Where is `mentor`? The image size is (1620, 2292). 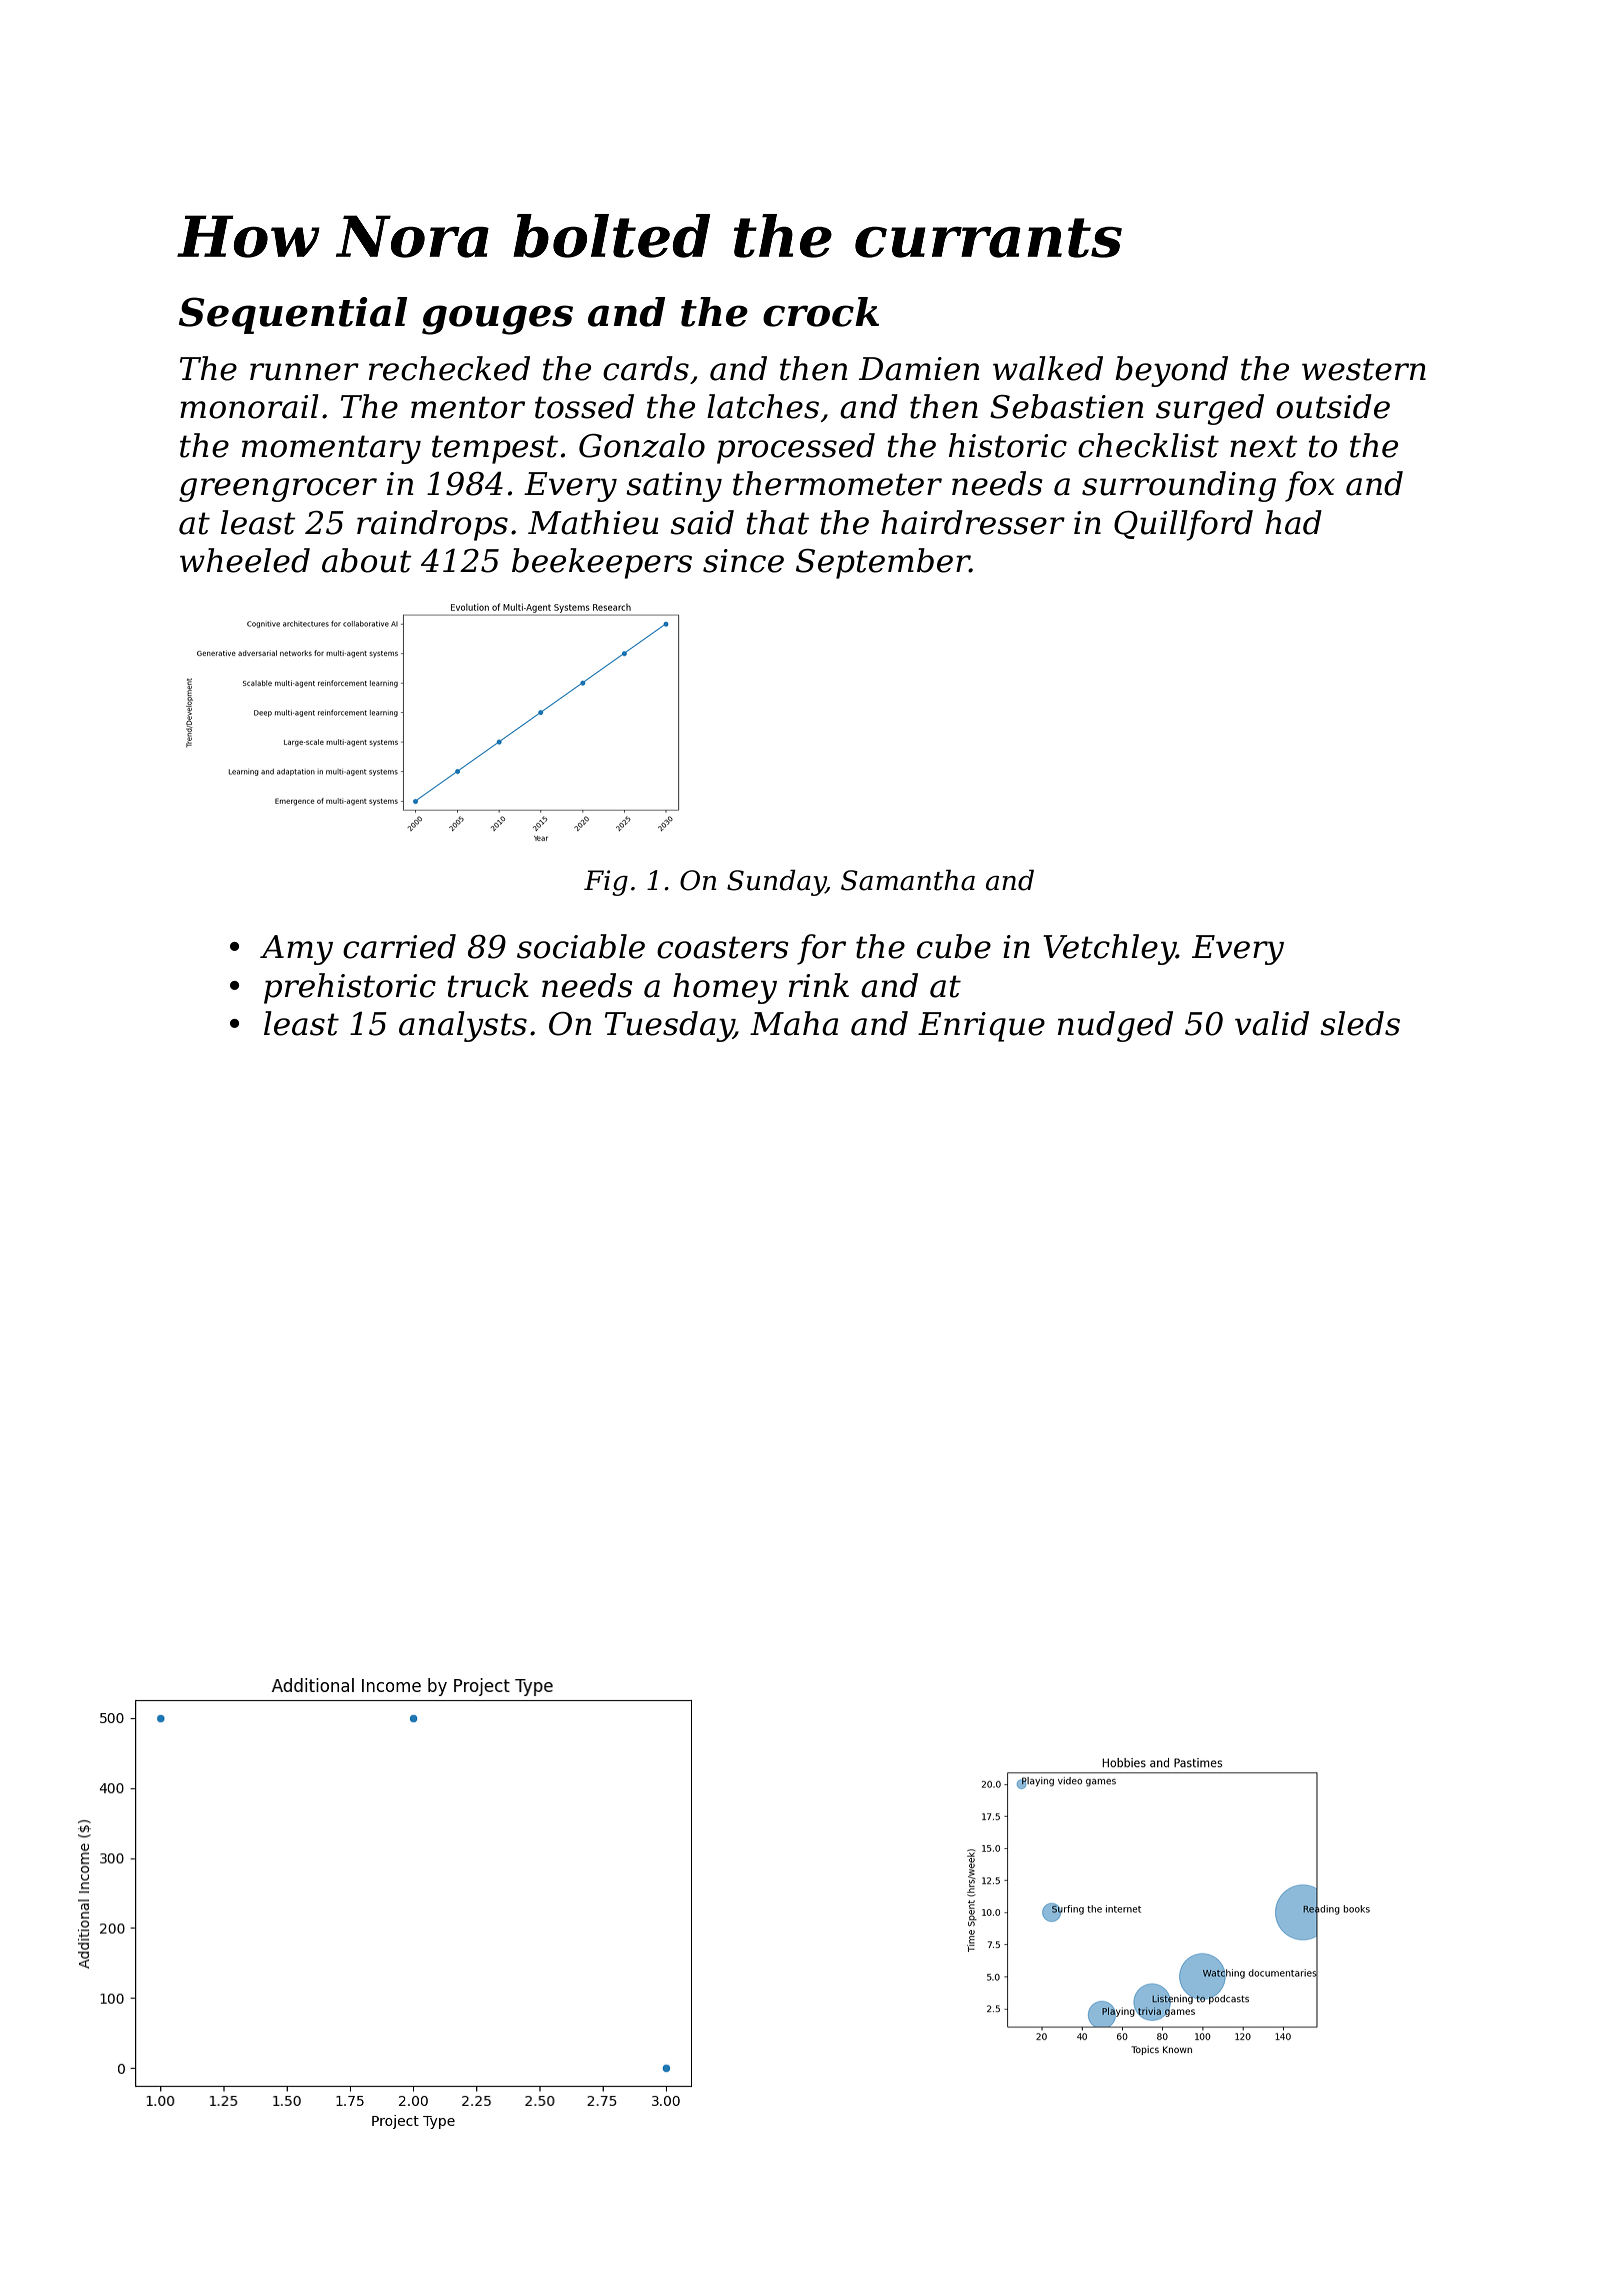 mentor is located at coordinates (468, 407).
